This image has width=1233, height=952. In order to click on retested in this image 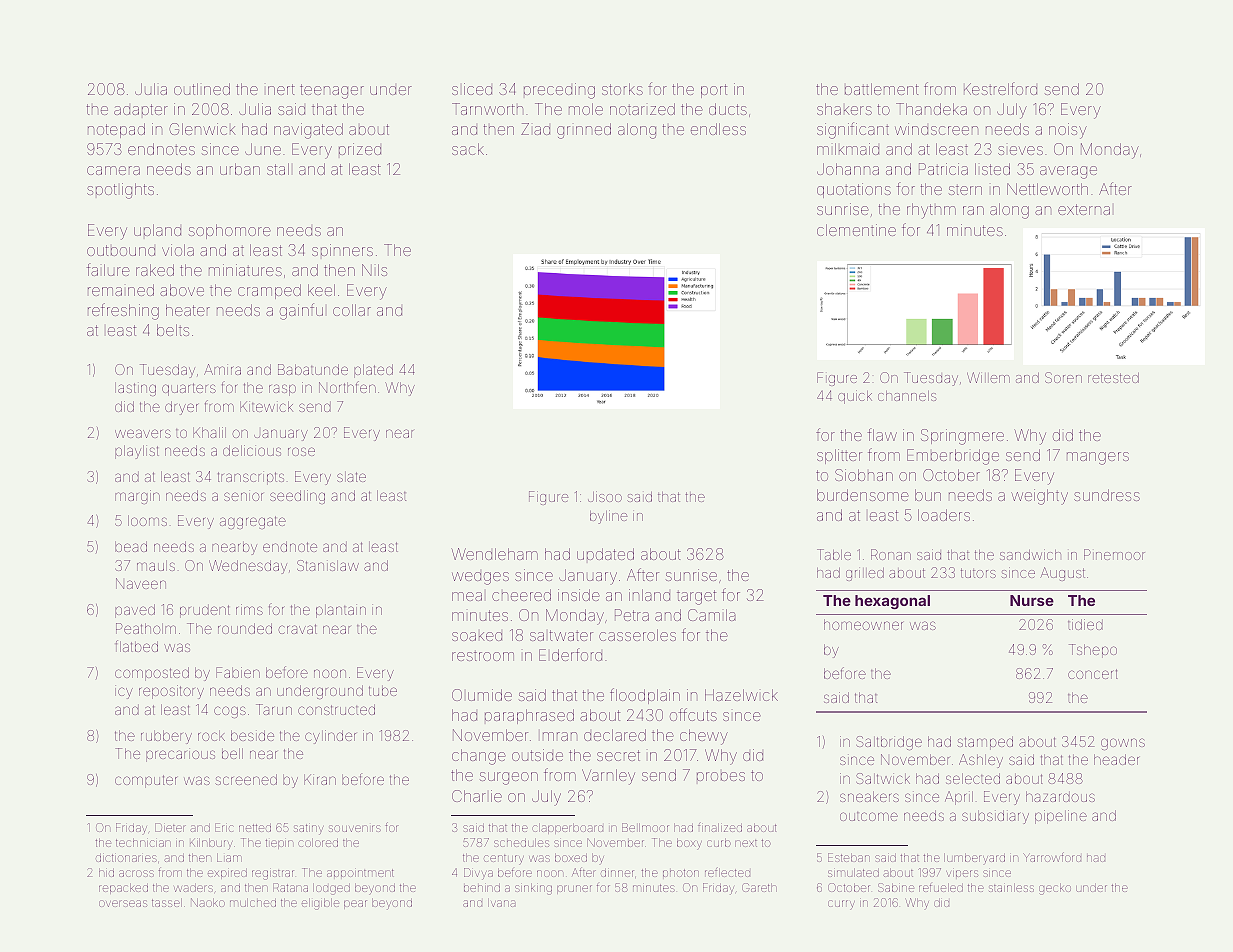, I will do `click(1113, 378)`.
